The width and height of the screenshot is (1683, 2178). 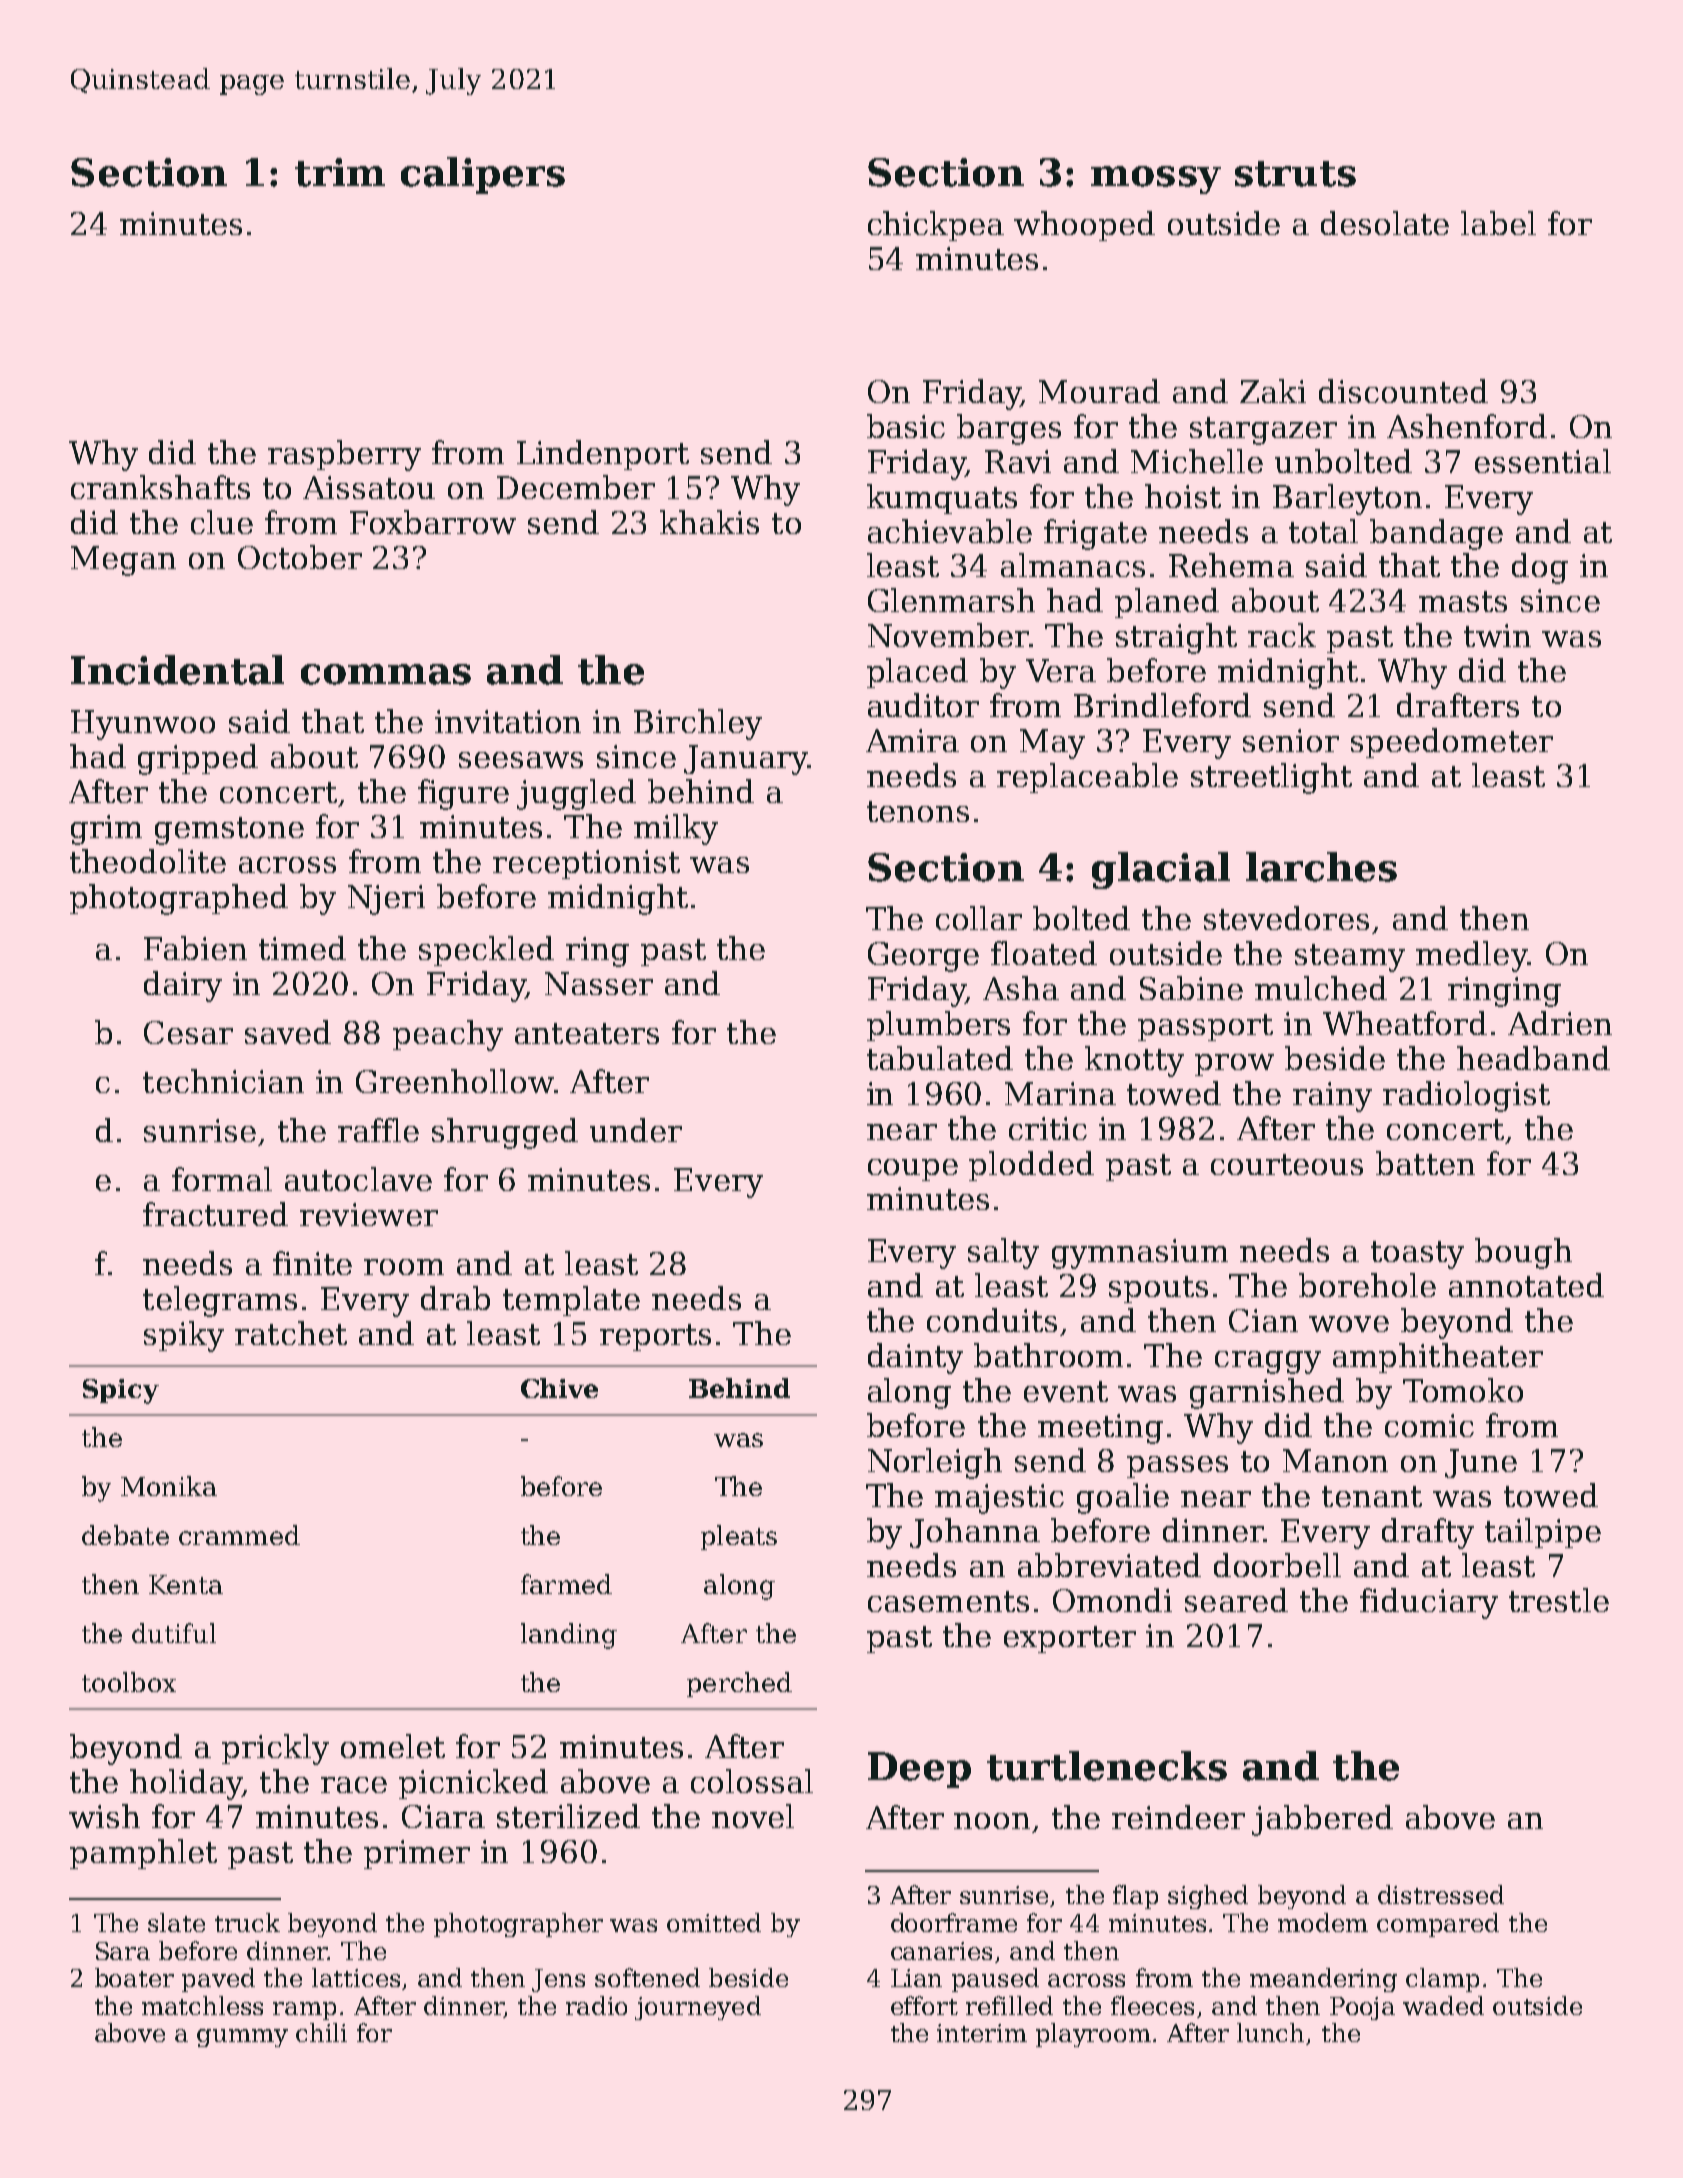 What do you see at coordinates (242, 2038) in the screenshot?
I see `gummy` at bounding box center [242, 2038].
